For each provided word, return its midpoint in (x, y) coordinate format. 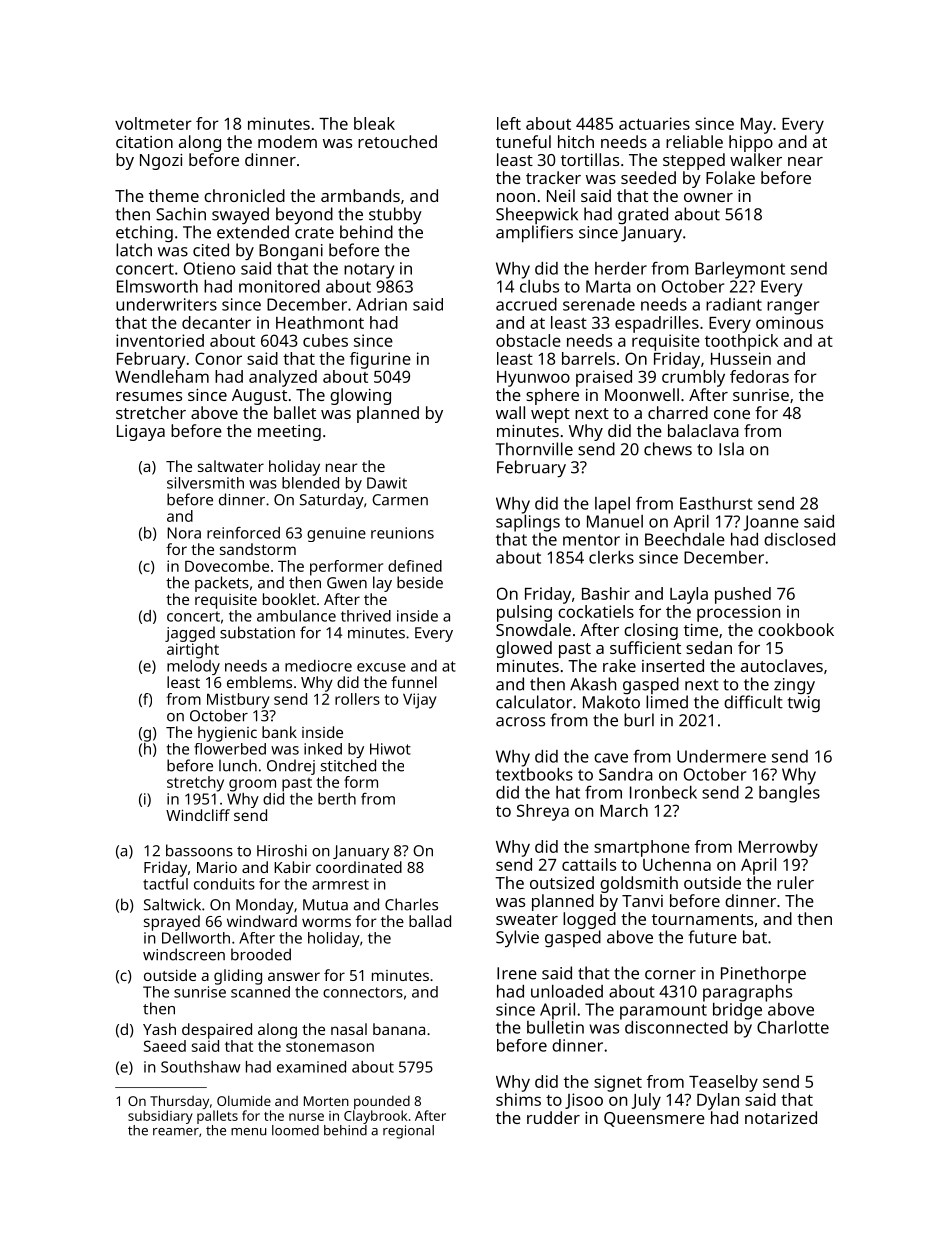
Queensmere (654, 1119)
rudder (553, 1117)
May (756, 126)
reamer (176, 1132)
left (509, 123)
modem (287, 141)
